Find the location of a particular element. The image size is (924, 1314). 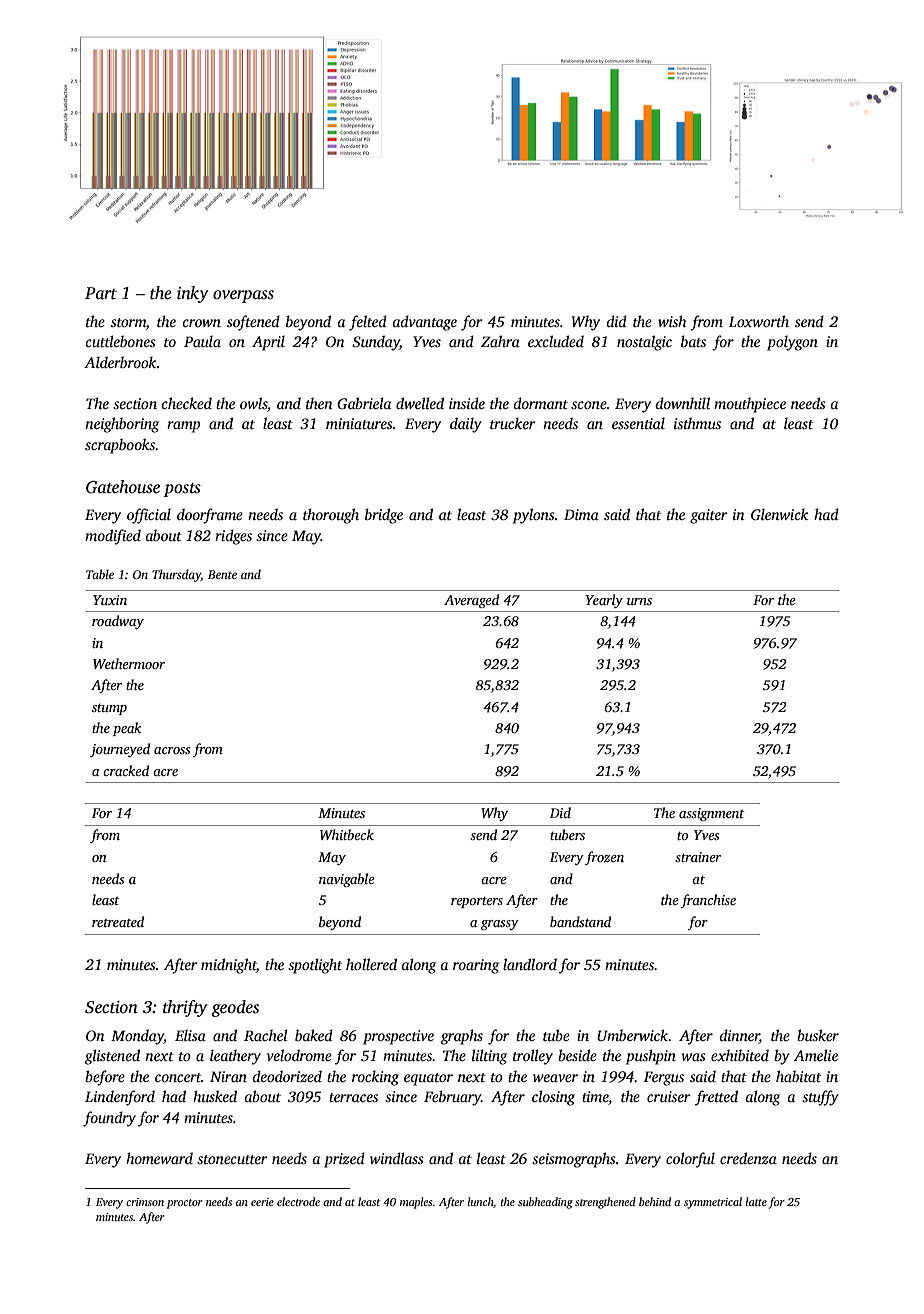

Bente is located at coordinates (222, 574).
